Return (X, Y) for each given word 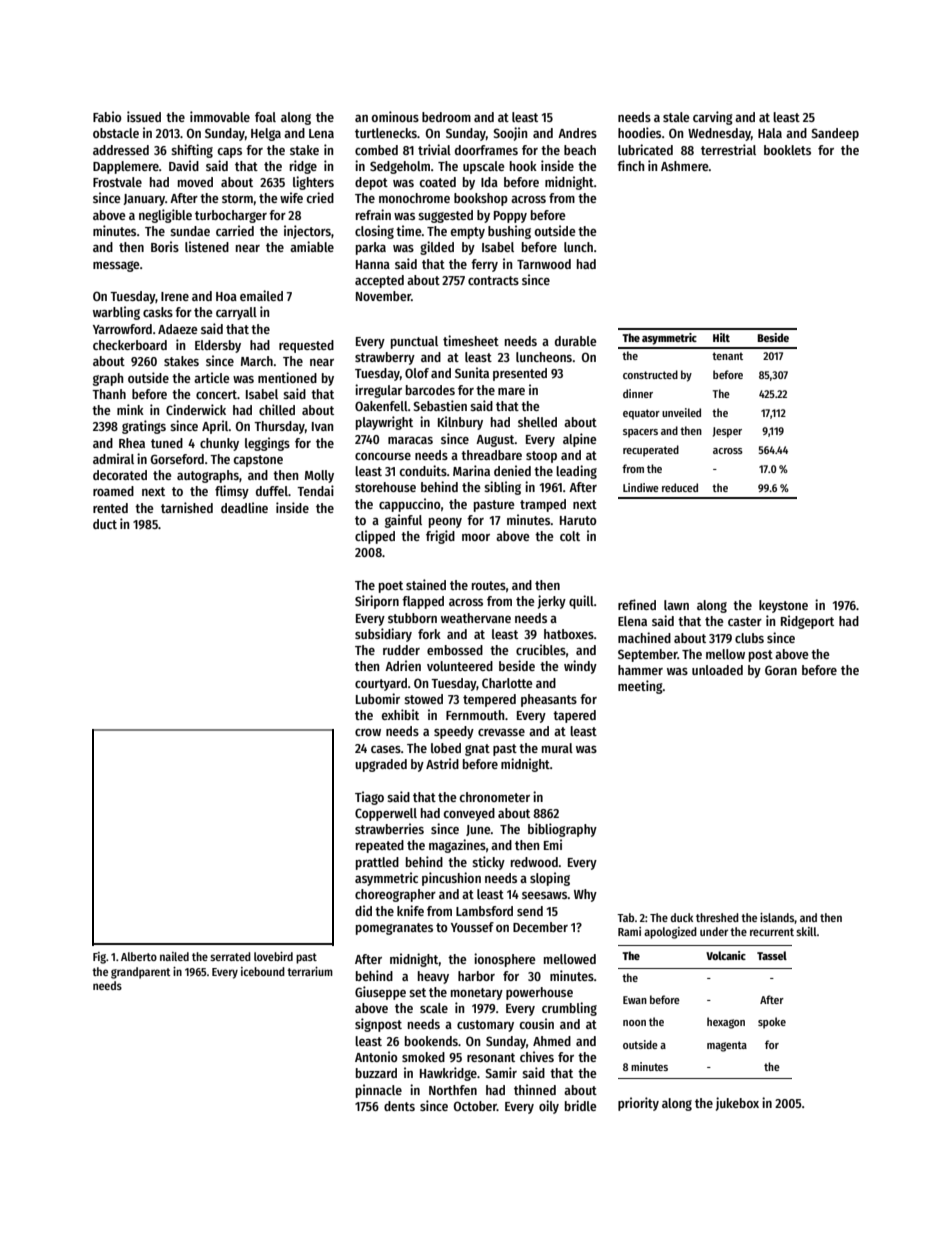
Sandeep (835, 134)
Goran (781, 670)
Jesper (727, 432)
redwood (534, 862)
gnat (477, 750)
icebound (263, 971)
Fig (99, 958)
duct (105, 524)
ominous (395, 116)
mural (557, 748)
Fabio (107, 116)
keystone (783, 606)
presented (520, 374)
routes (489, 585)
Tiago (369, 798)
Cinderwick (196, 409)
